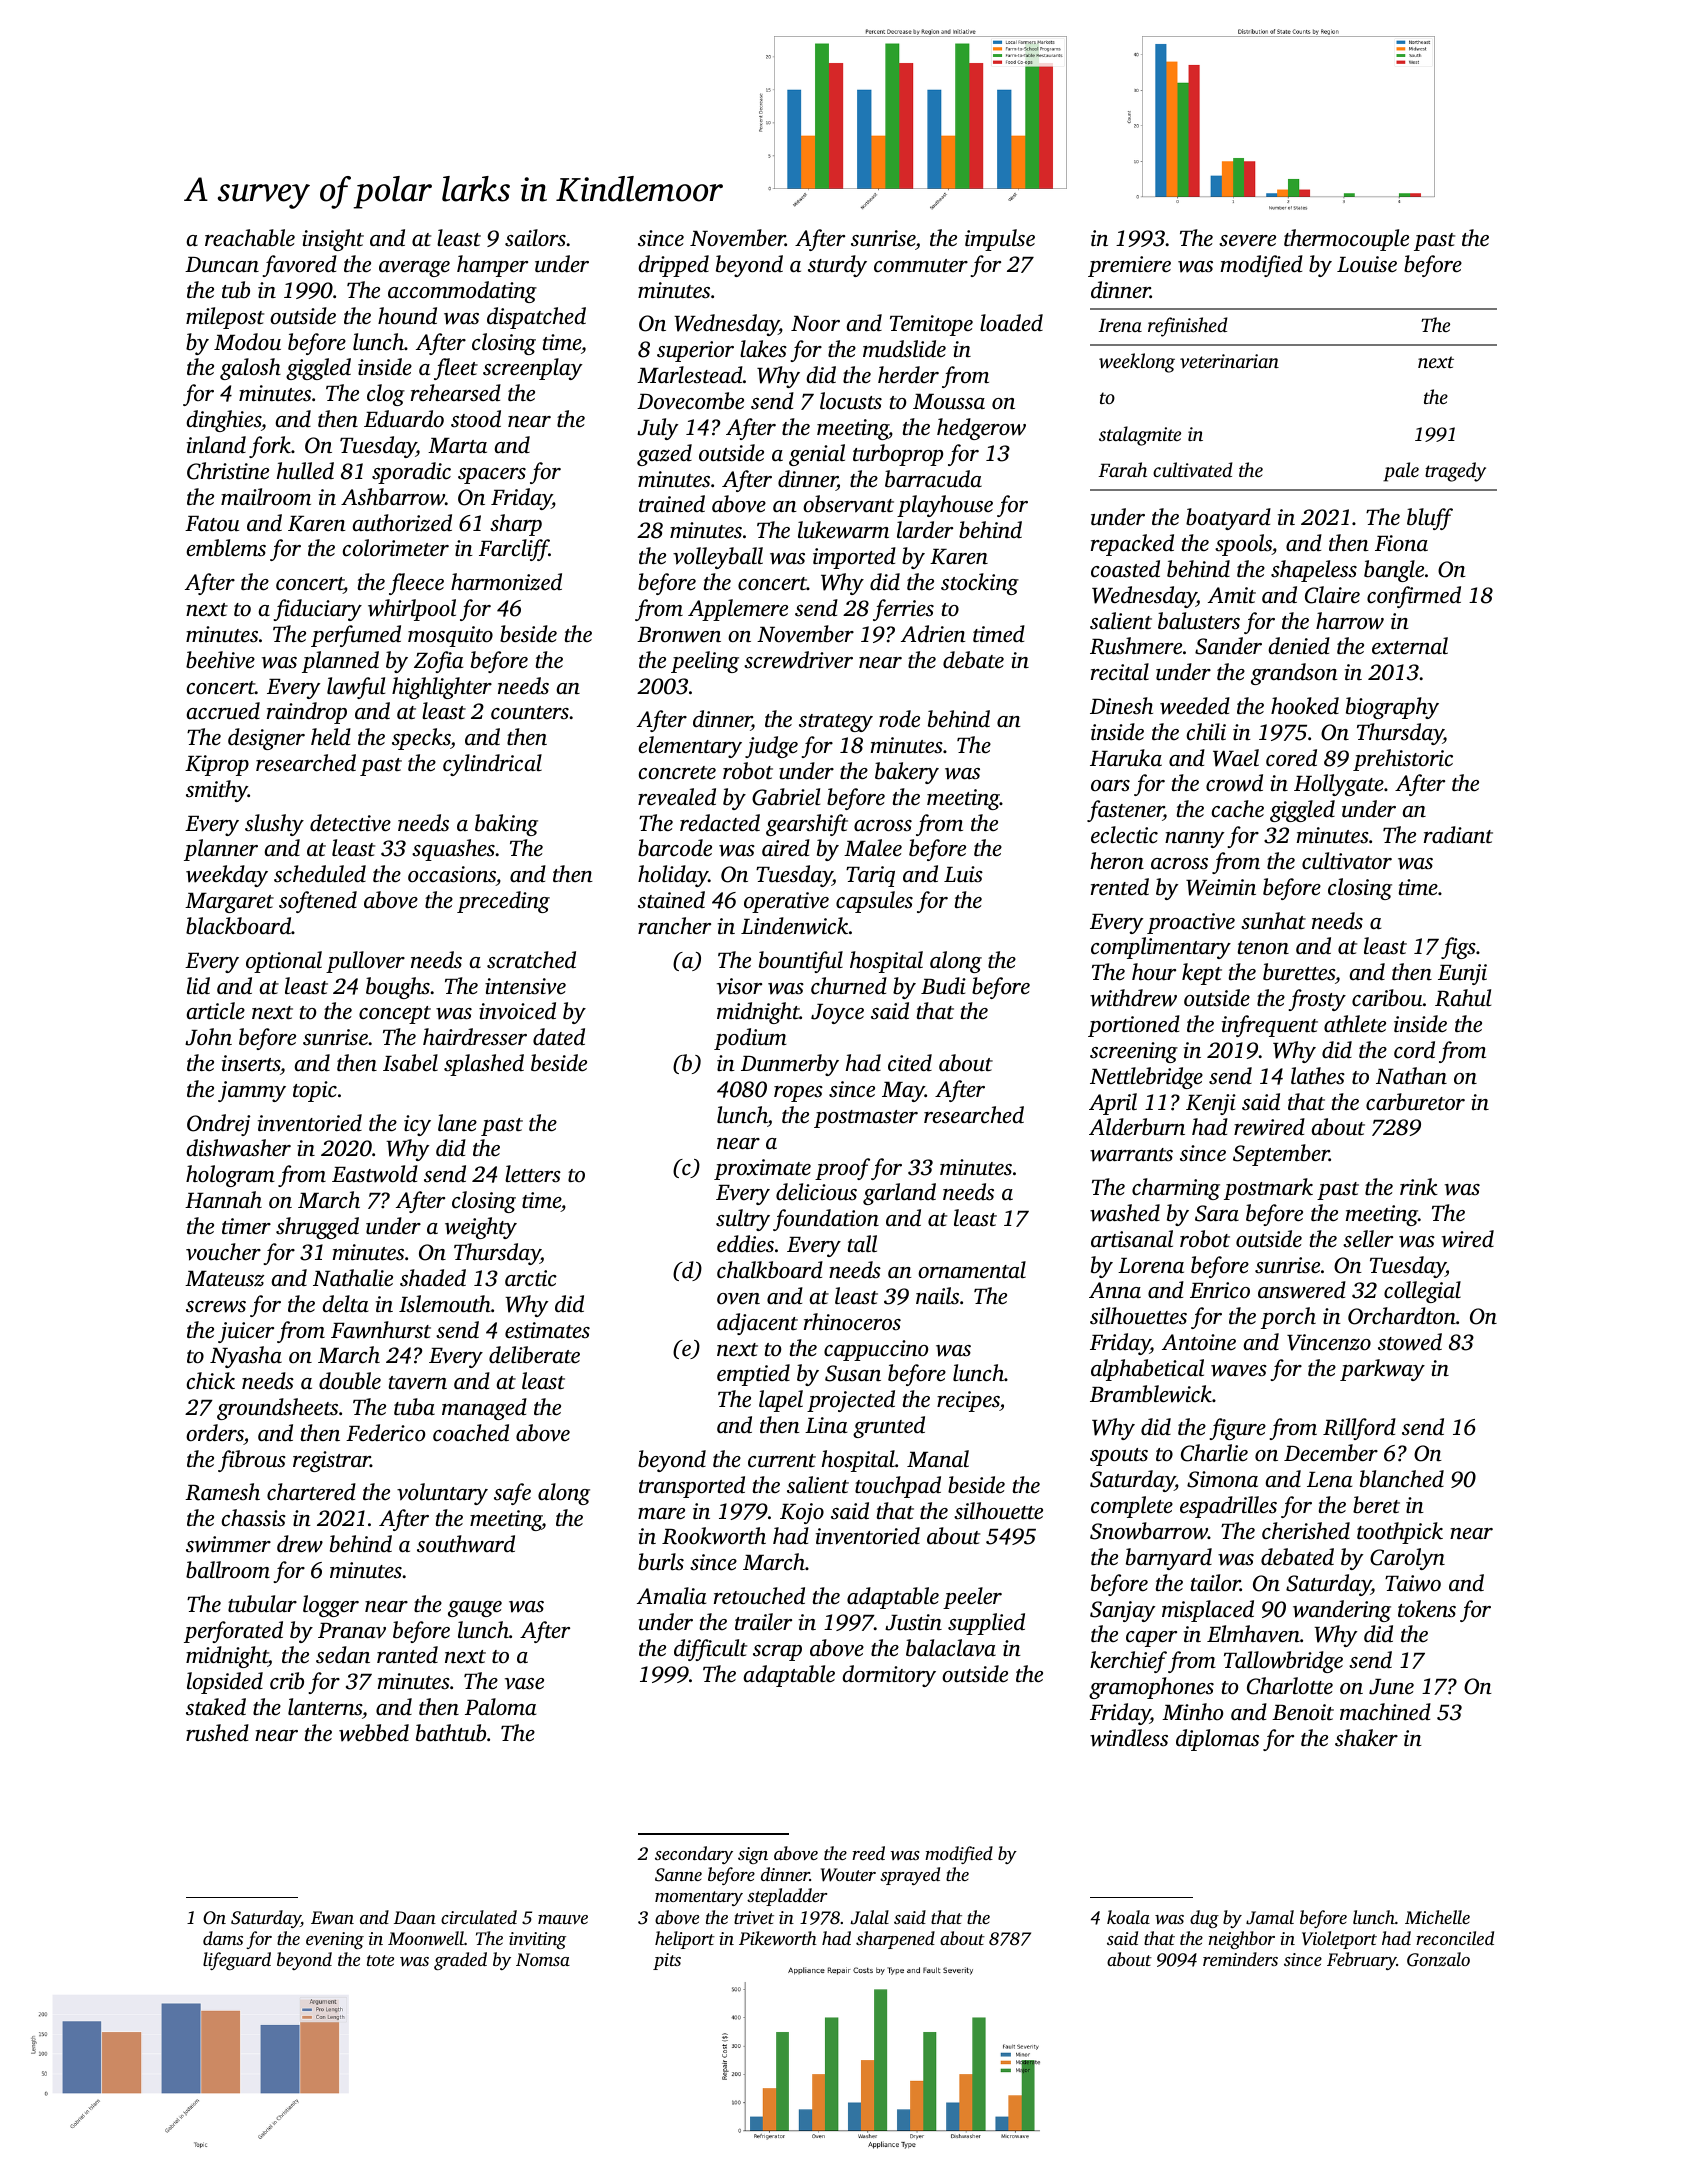 This document has width=1683, height=2178. I want to click on stood, so click(476, 419).
